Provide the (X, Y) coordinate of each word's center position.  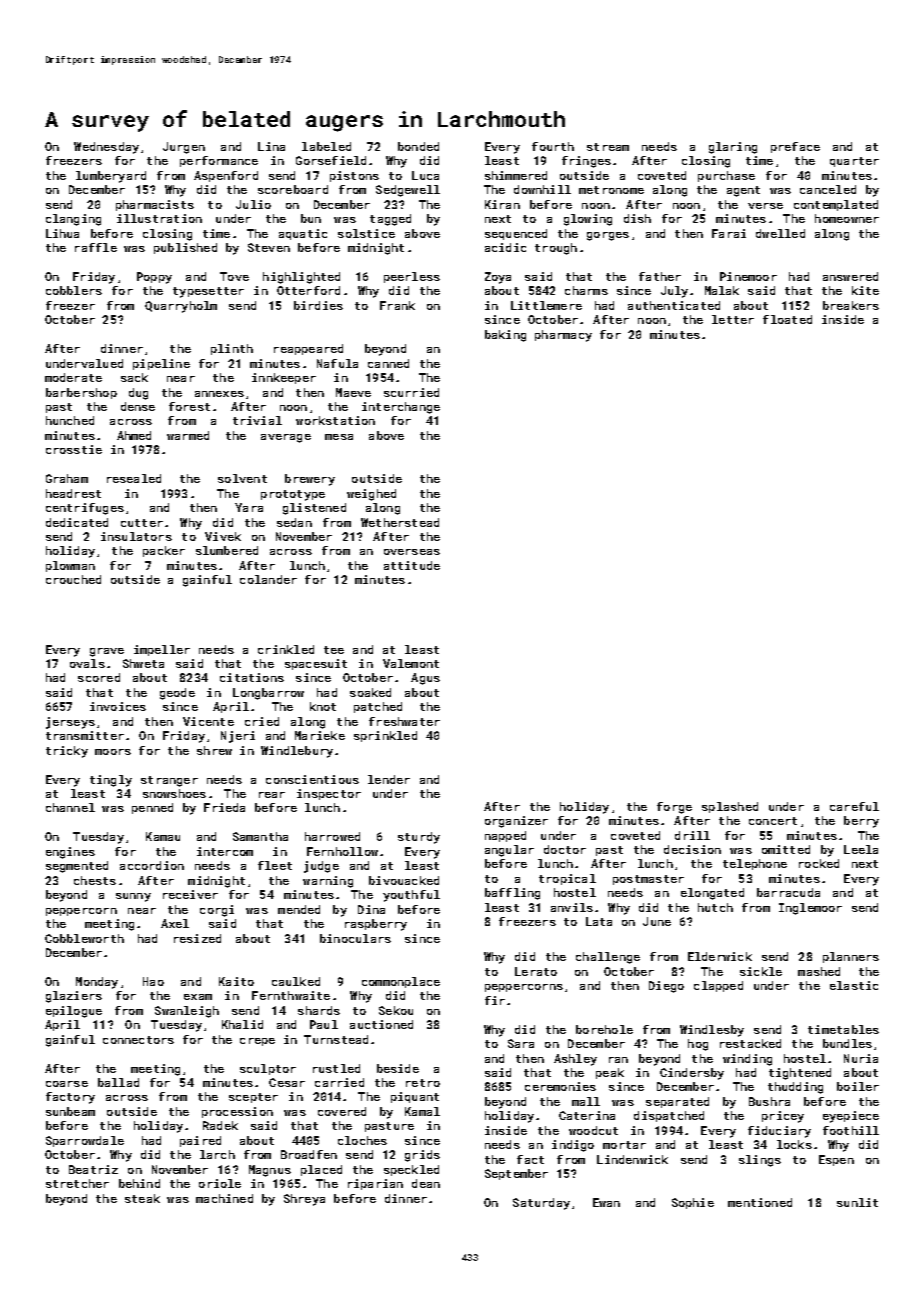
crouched (73, 579)
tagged (390, 220)
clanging (73, 220)
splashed (730, 807)
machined (224, 1198)
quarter (854, 162)
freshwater (404, 721)
